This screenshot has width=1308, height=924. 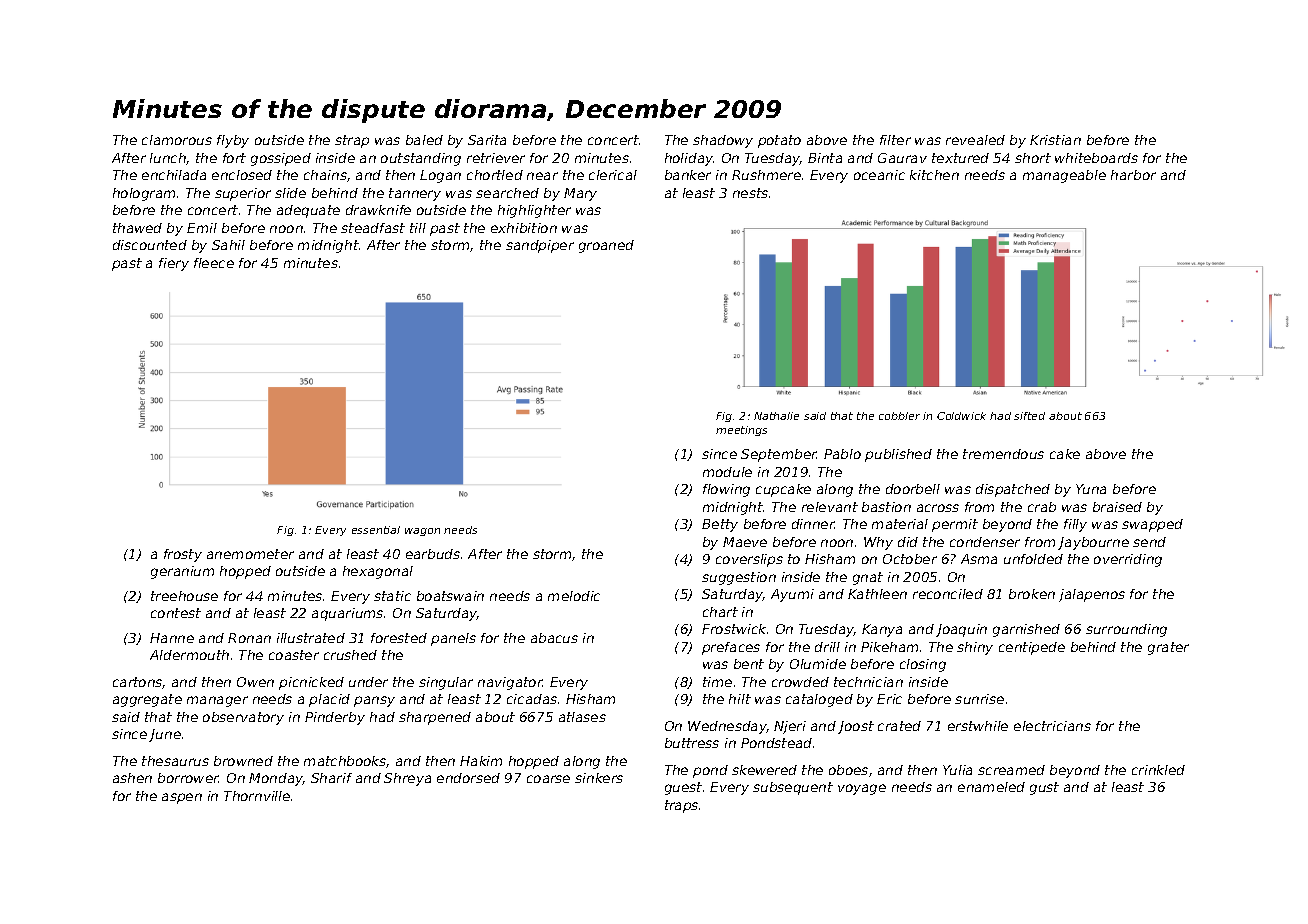 What do you see at coordinates (1075, 525) in the screenshot?
I see `filly` at bounding box center [1075, 525].
